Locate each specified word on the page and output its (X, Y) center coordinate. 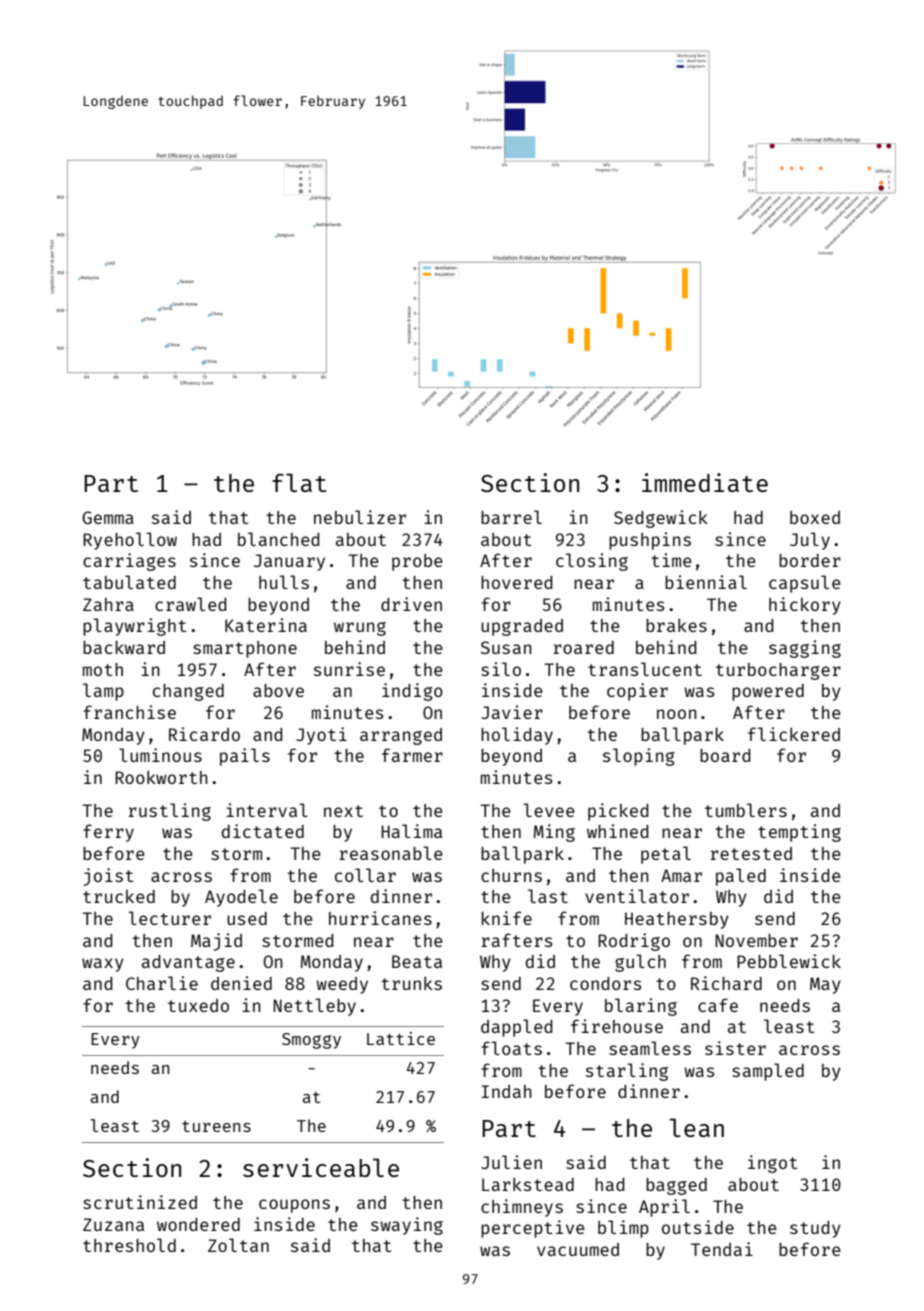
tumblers (746, 810)
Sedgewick (661, 519)
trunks (411, 983)
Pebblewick (789, 961)
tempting (799, 833)
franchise (129, 712)
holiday (517, 736)
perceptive (533, 1229)
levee (549, 810)
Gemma (108, 517)
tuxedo (198, 1005)
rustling (169, 812)
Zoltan (238, 1245)
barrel (511, 517)
